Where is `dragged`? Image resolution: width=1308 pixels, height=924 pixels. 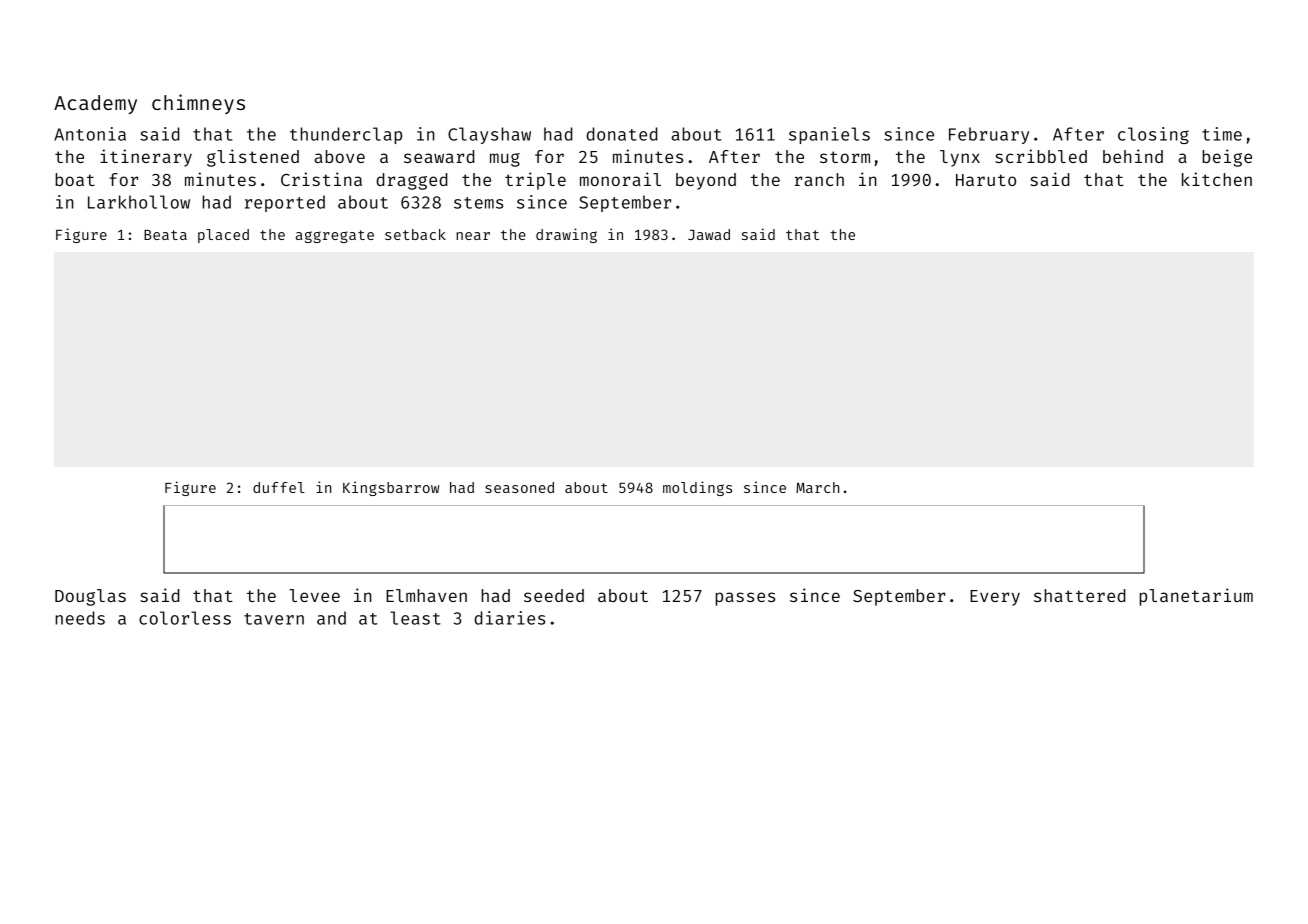 dragged is located at coordinates (411, 181).
